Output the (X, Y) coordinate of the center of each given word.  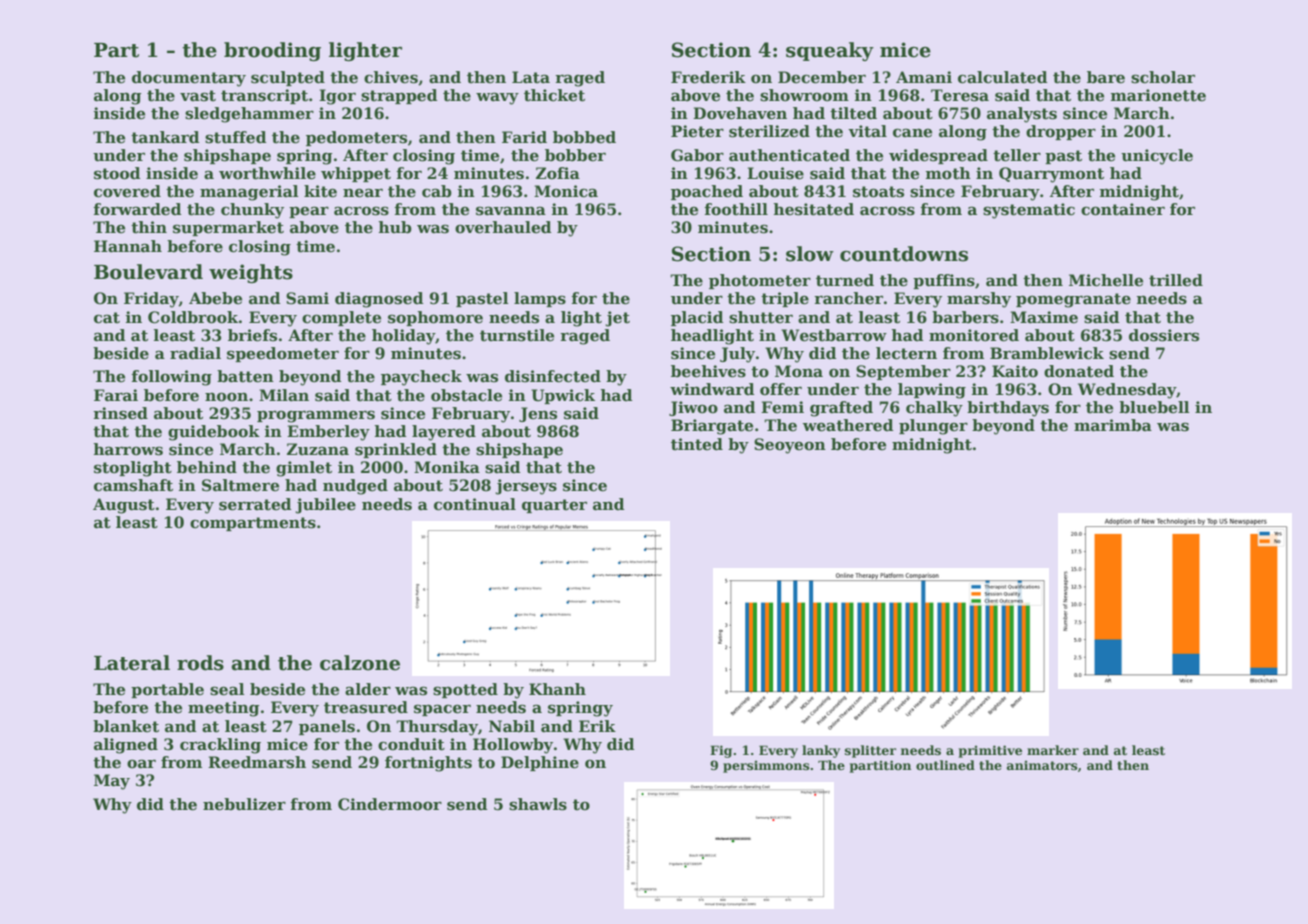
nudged (355, 487)
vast (198, 96)
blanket (126, 726)
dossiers (1164, 335)
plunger (933, 427)
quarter (554, 506)
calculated (1003, 77)
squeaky (830, 51)
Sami (307, 298)
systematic (1029, 211)
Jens (538, 414)
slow (810, 254)
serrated (255, 504)
